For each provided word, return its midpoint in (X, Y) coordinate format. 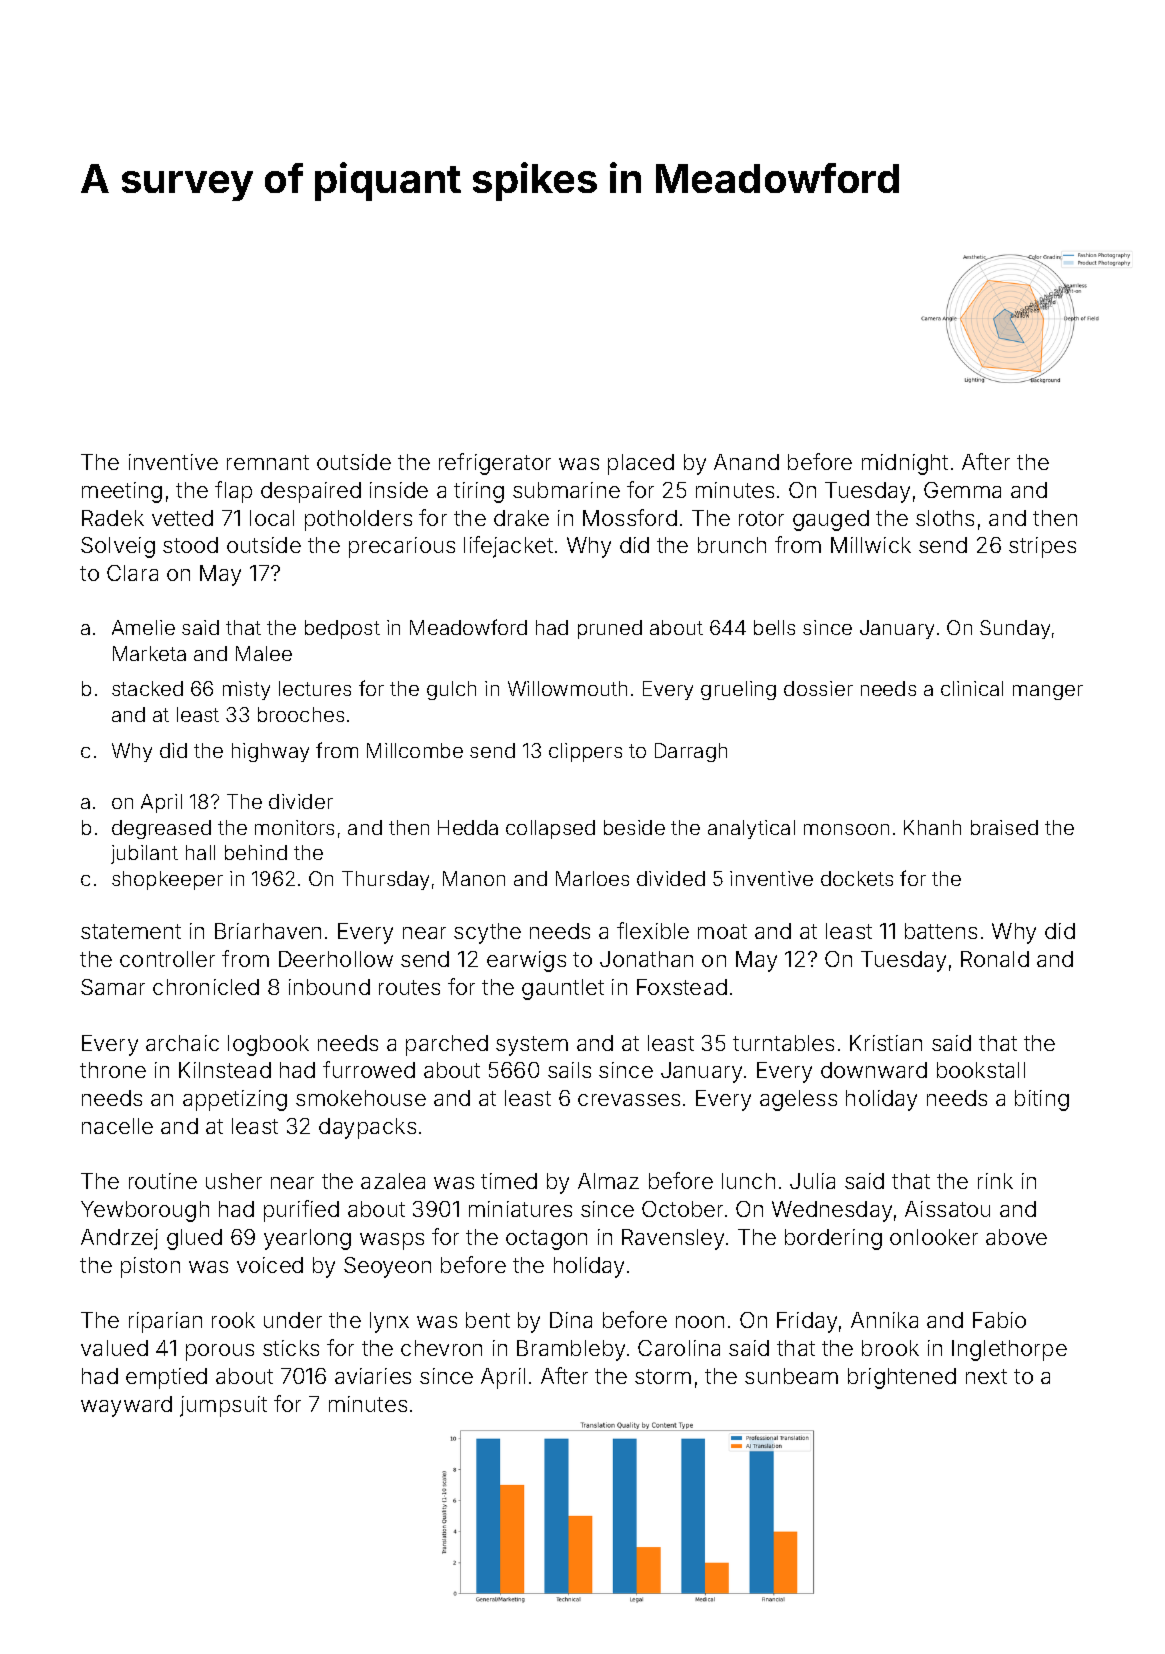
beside (634, 827)
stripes (1042, 547)
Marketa (149, 653)
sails (569, 1070)
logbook (268, 1045)
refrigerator (495, 464)
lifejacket (508, 547)
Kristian (886, 1043)
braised (1004, 827)
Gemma (962, 490)
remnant (268, 462)
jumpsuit (223, 1406)
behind (256, 852)
